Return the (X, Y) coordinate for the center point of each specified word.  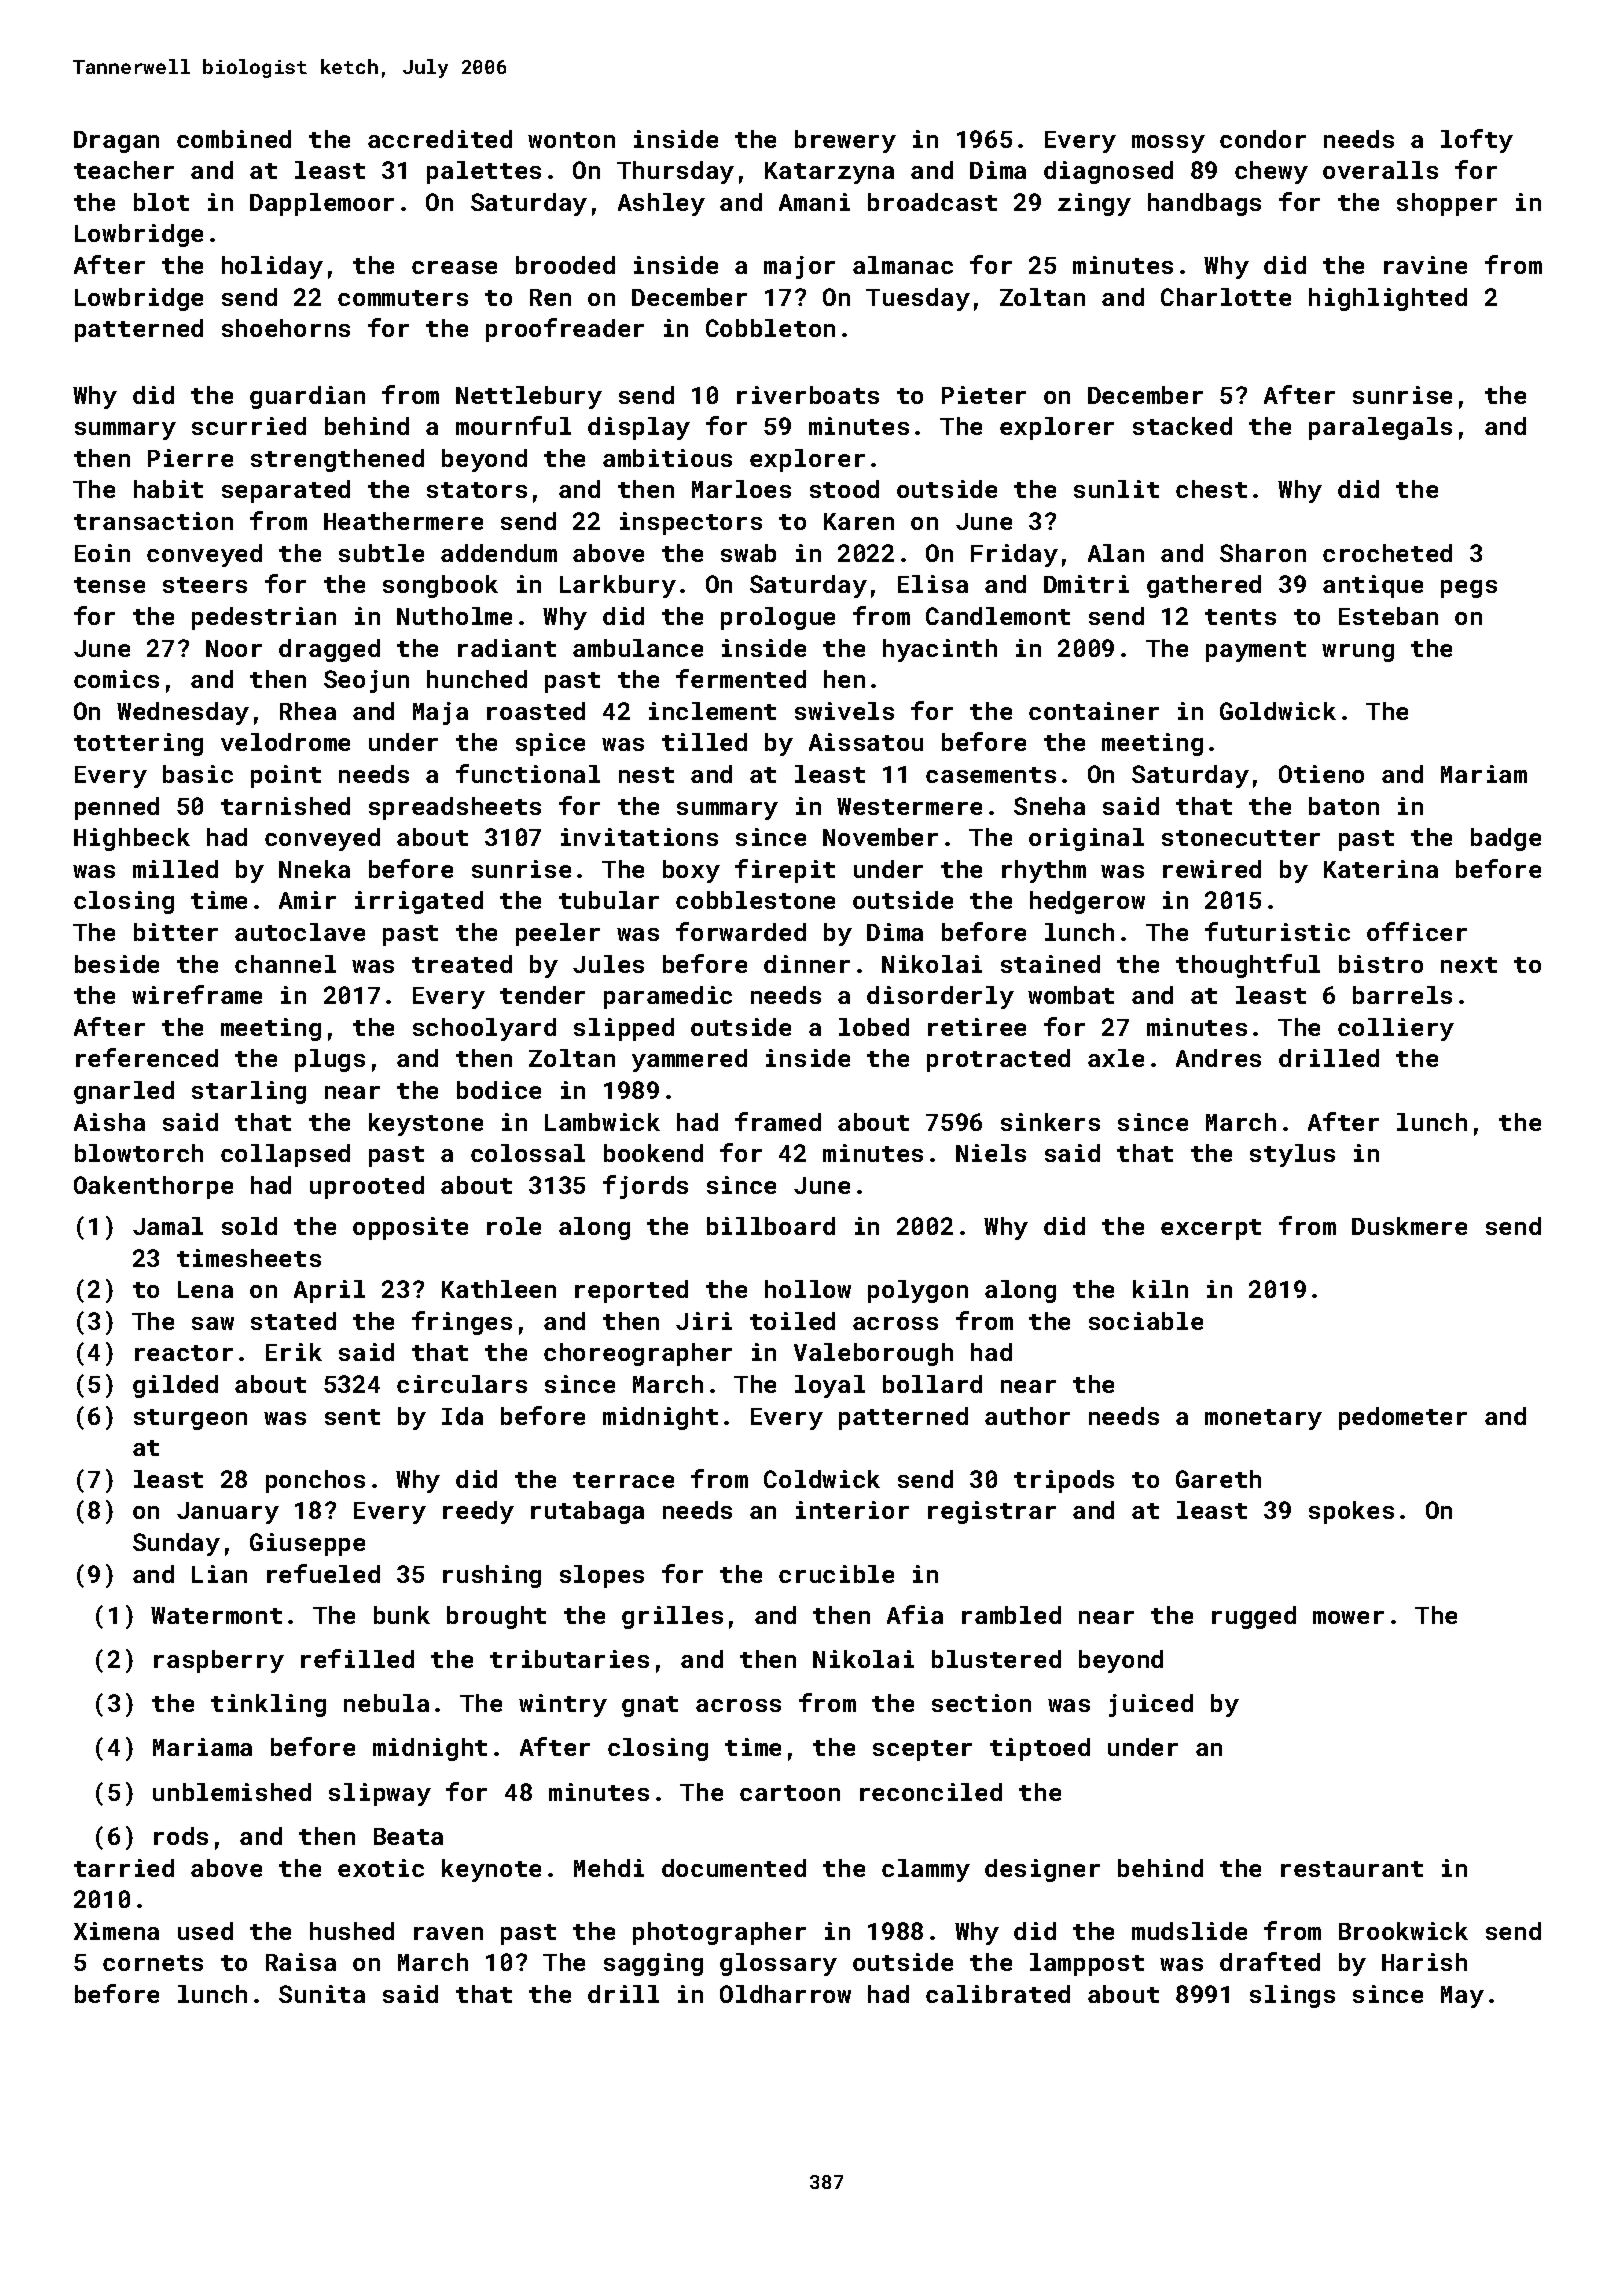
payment (1256, 651)
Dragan (116, 142)
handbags (1204, 204)
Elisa (933, 584)
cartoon (790, 1793)
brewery (845, 141)
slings (1292, 1996)
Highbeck (132, 839)
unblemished (232, 1792)
